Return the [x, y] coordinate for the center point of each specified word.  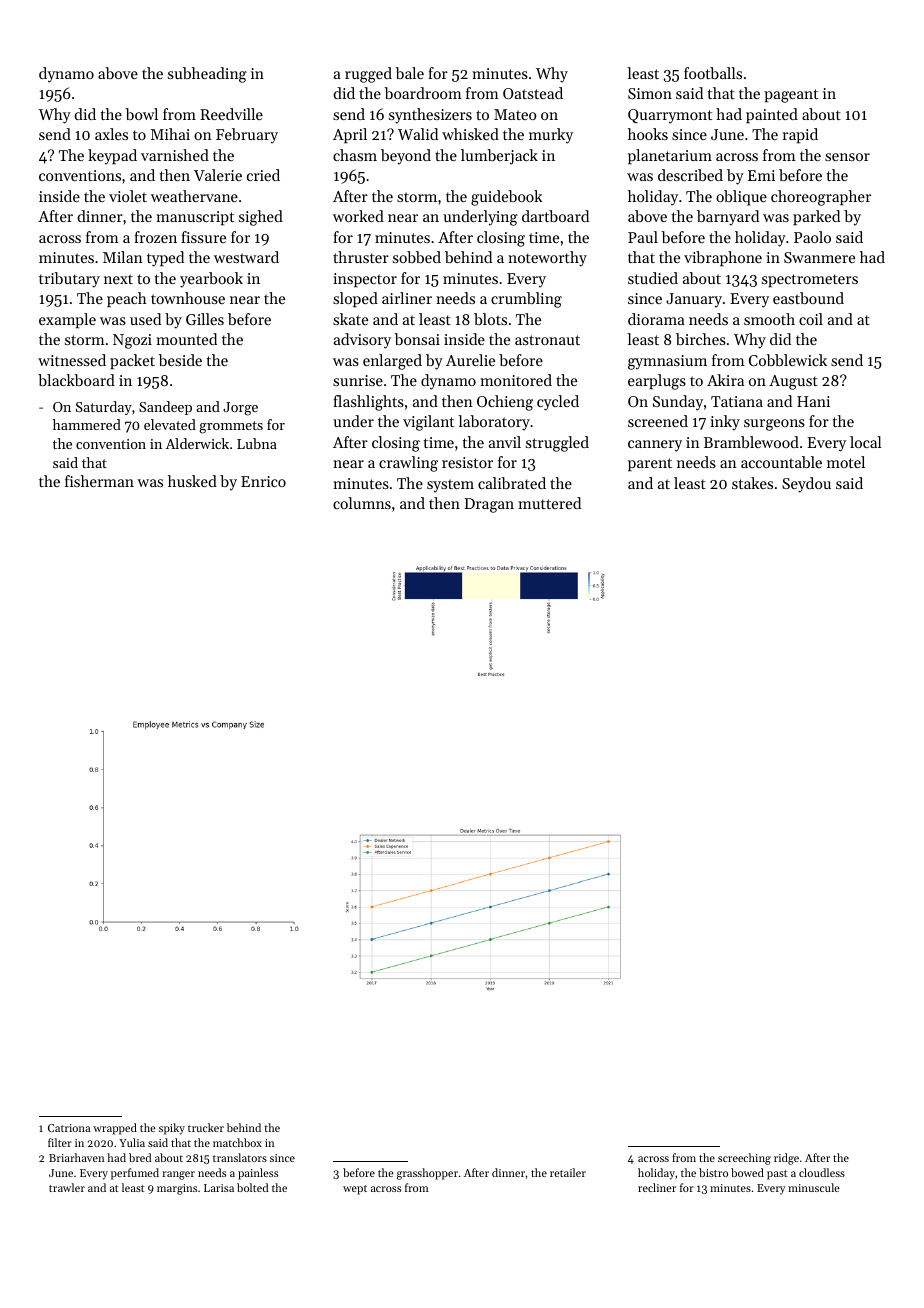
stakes [752, 483]
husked [192, 481]
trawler [67, 1187]
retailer [568, 1172]
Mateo [515, 114]
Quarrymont [670, 116]
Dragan [489, 505]
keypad [112, 157]
